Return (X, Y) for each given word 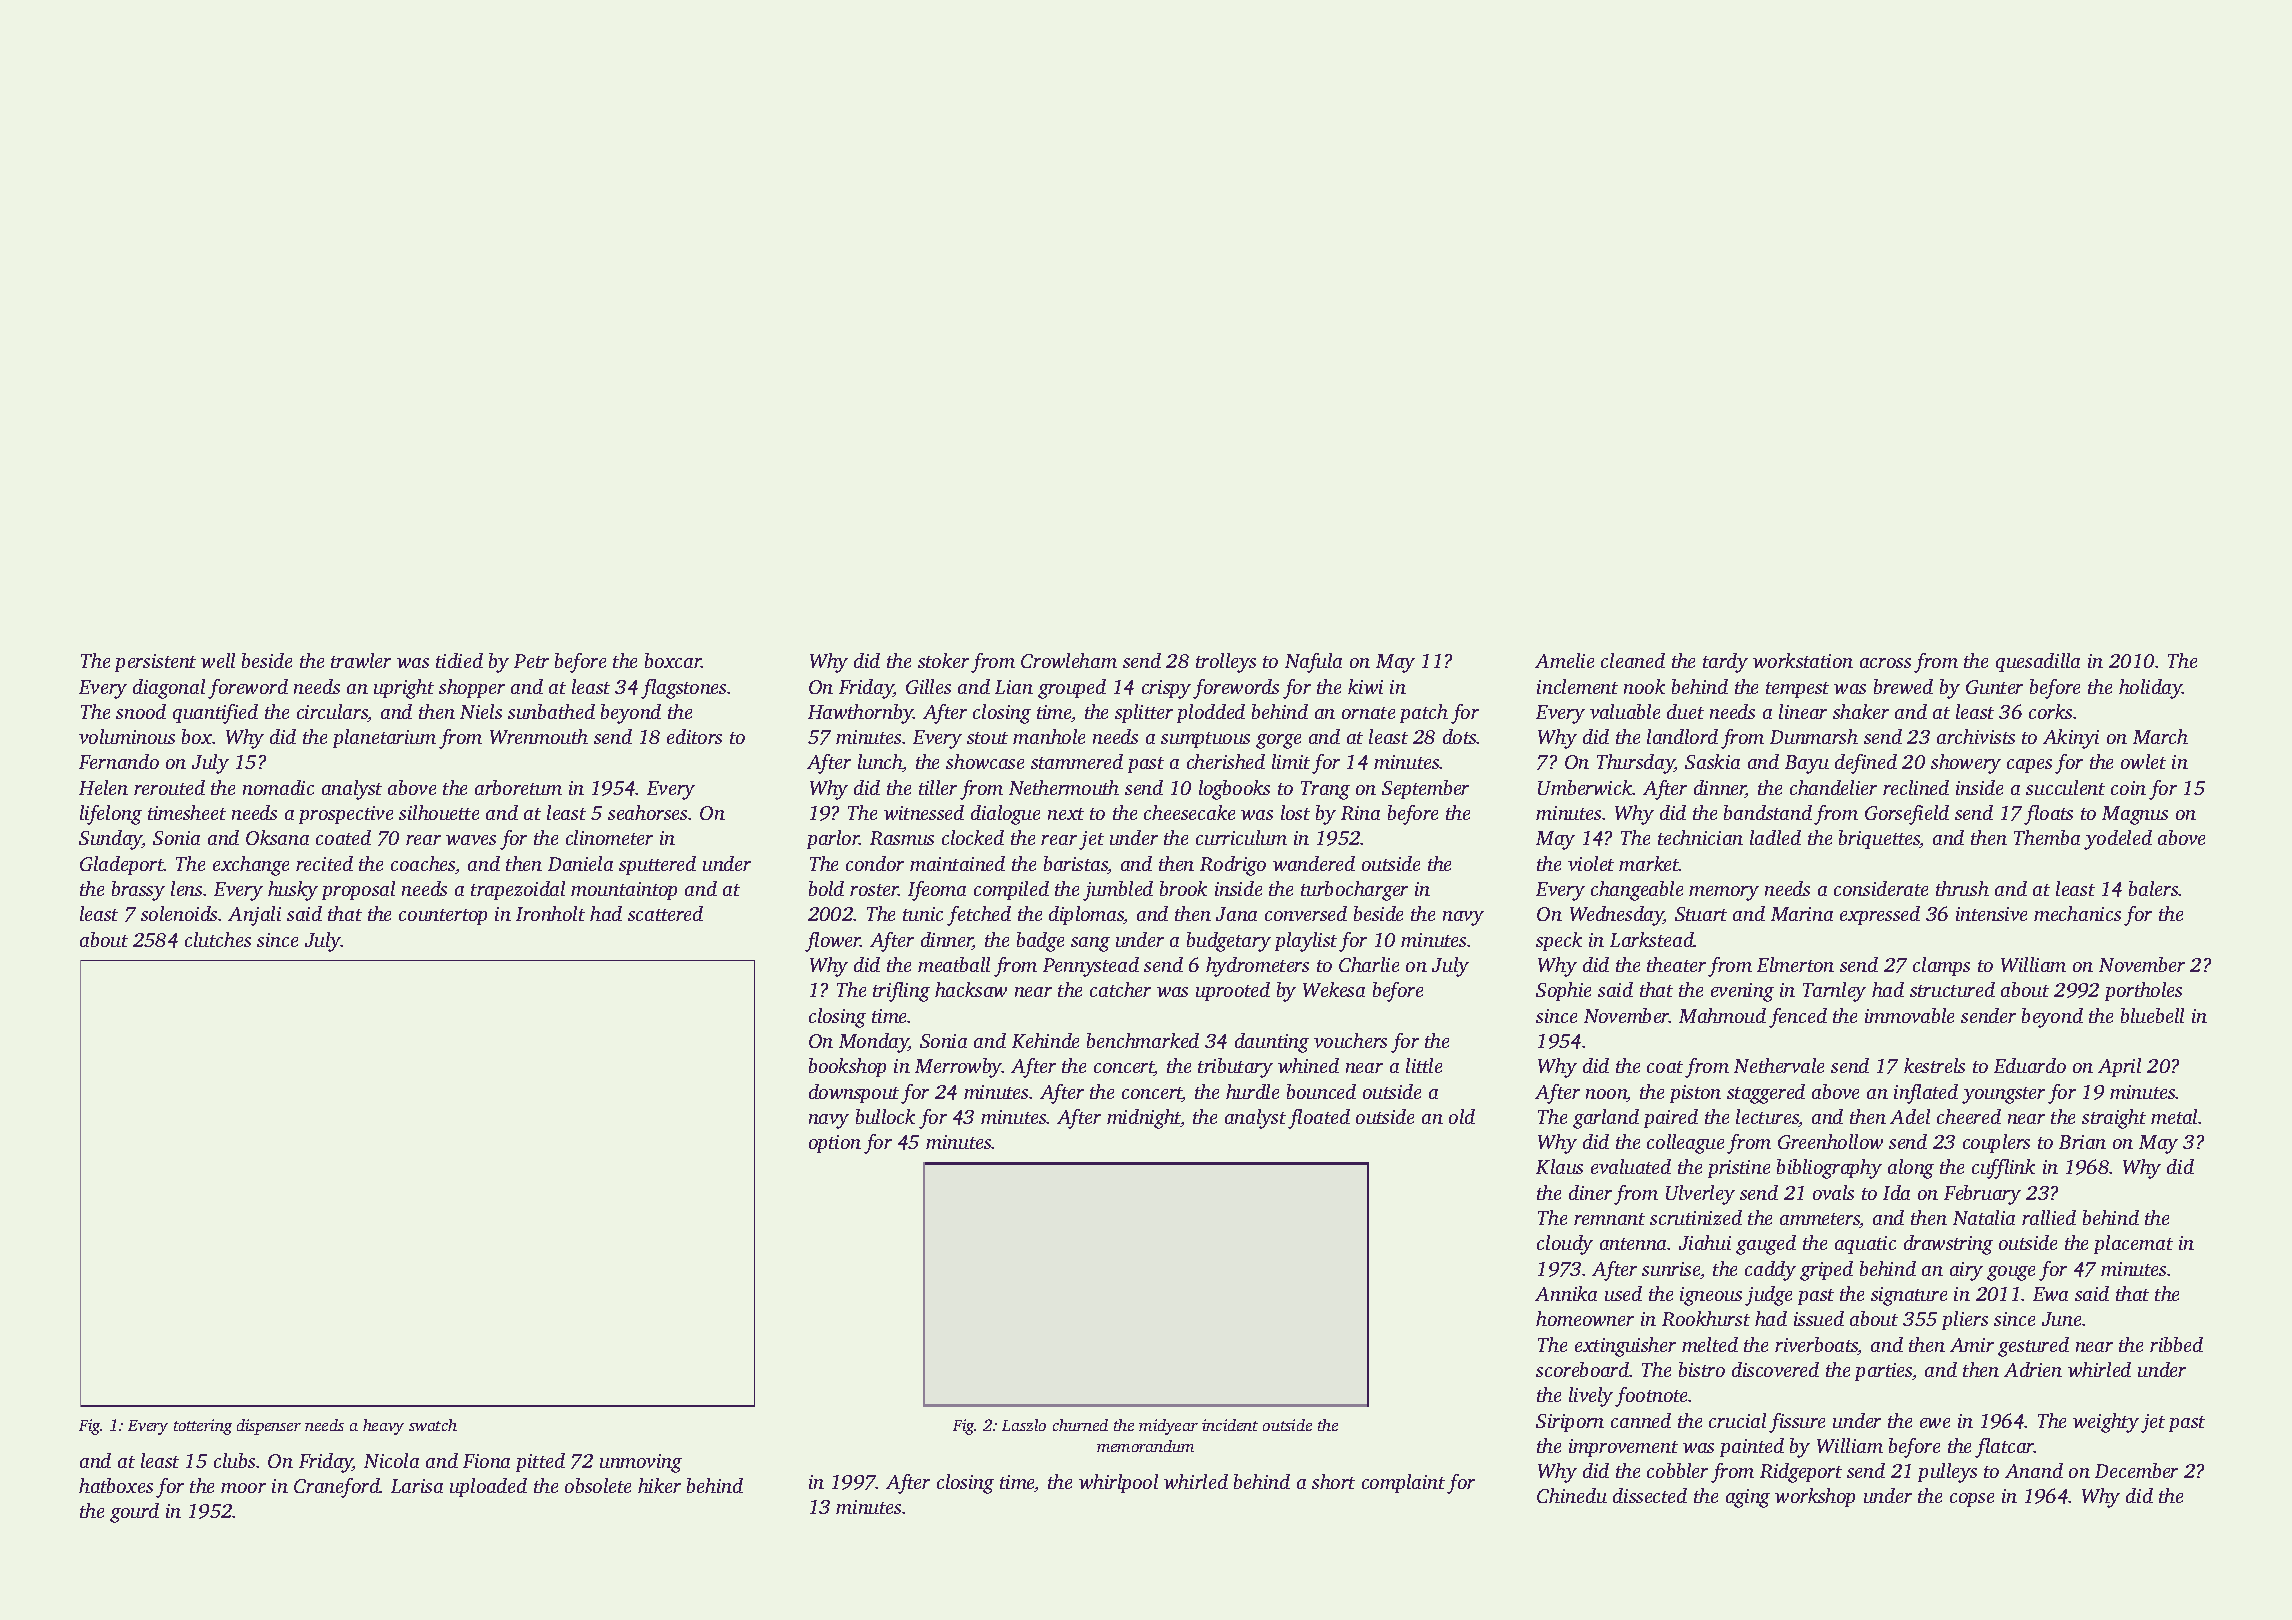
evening (1742, 992)
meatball (954, 964)
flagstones (683, 689)
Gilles (928, 686)
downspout (854, 1093)
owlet (2143, 761)
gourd (134, 1513)
